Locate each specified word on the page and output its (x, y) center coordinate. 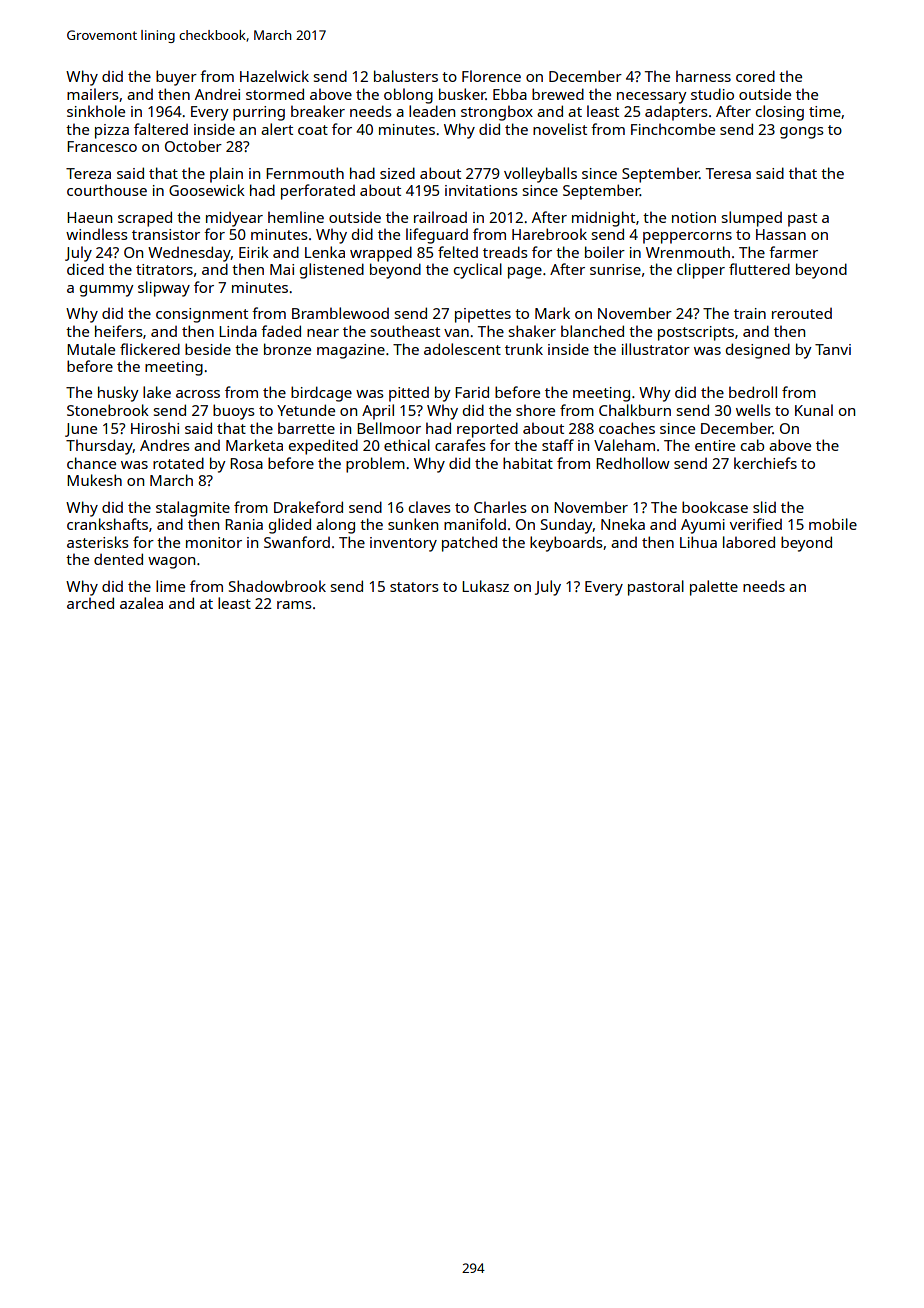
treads (505, 252)
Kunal (814, 410)
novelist (560, 129)
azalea (141, 603)
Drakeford (308, 507)
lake (157, 392)
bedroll (753, 392)
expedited (323, 447)
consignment (202, 315)
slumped (752, 219)
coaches (627, 428)
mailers (93, 94)
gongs (802, 133)
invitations (481, 190)
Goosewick (207, 190)
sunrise (615, 269)
